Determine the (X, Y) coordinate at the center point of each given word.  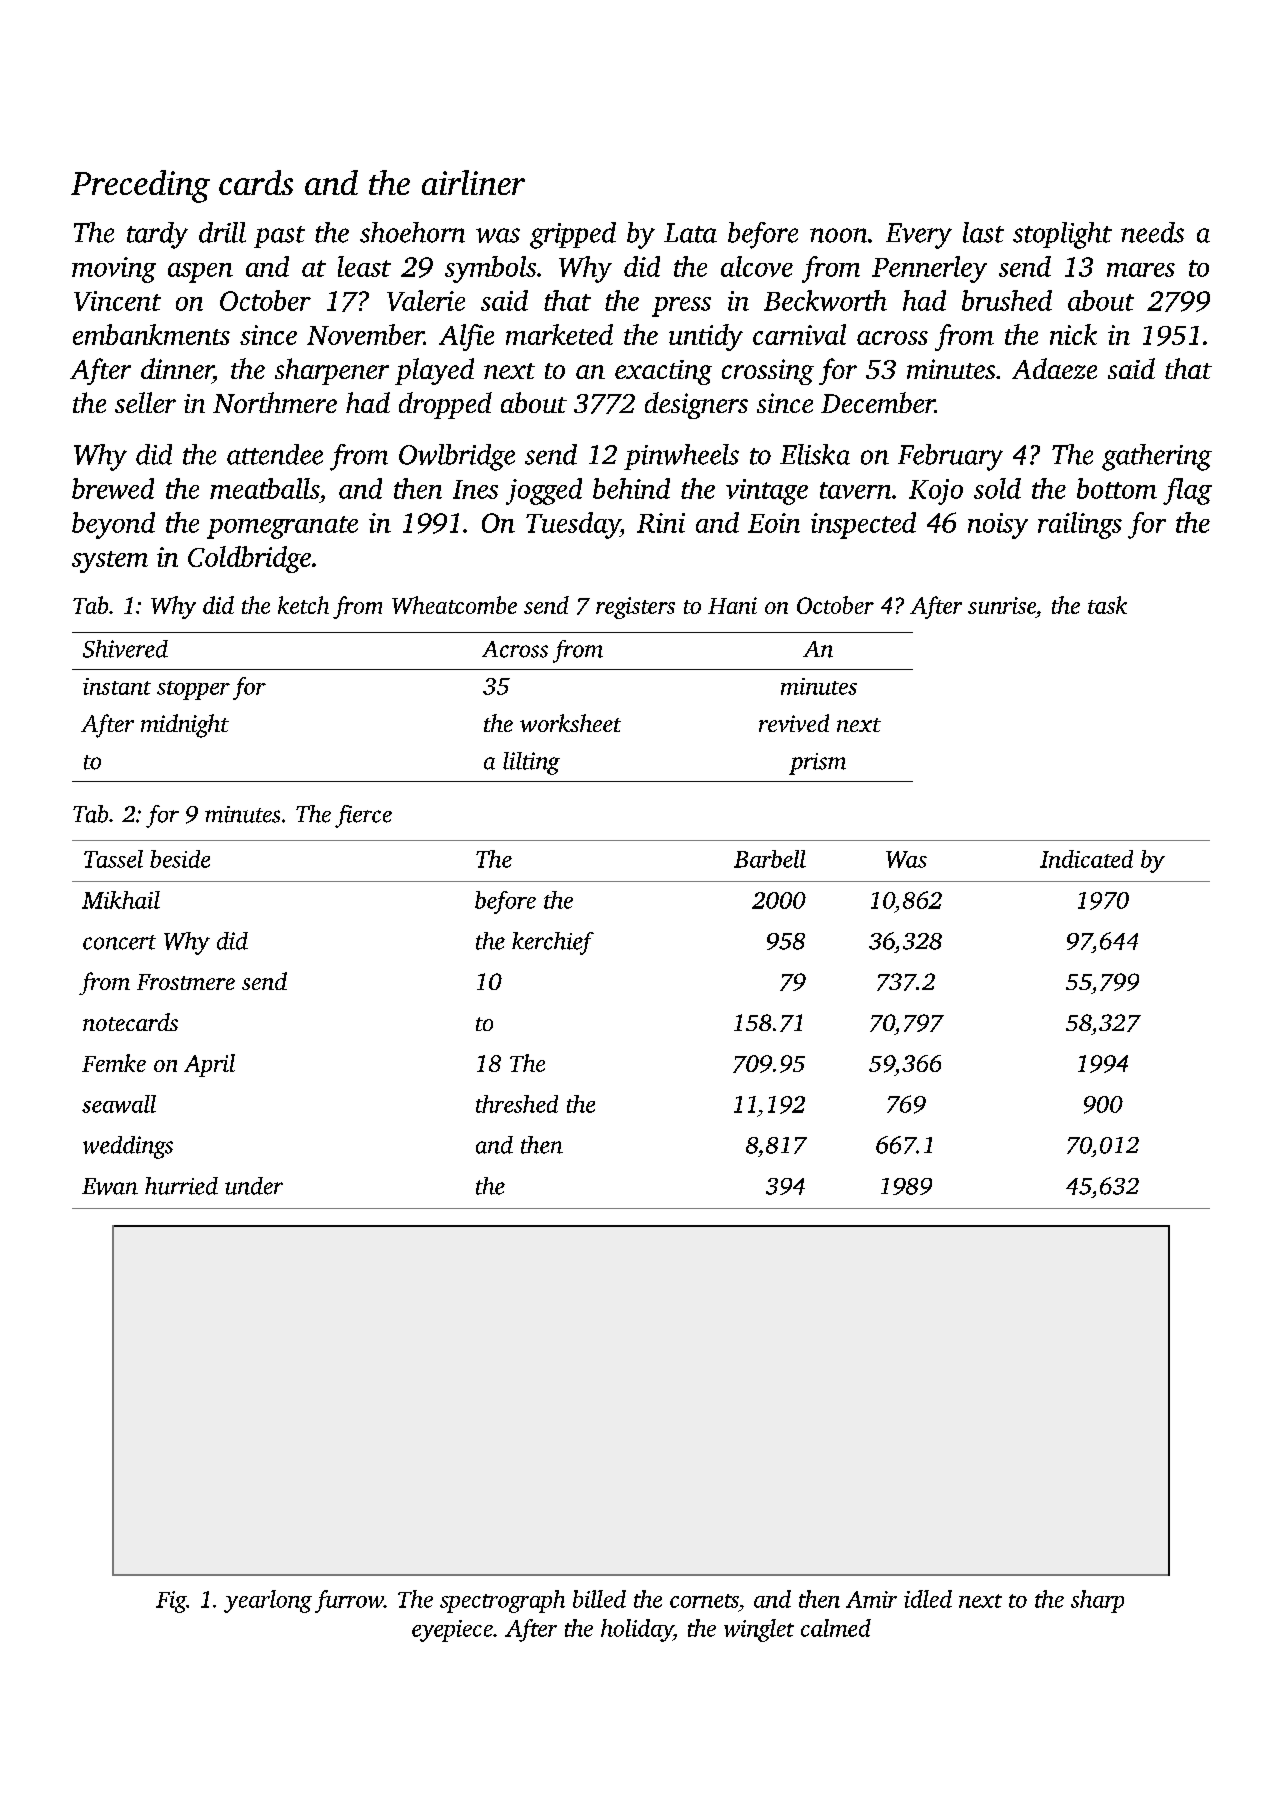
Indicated (1086, 859)
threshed (517, 1104)
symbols (490, 269)
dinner (177, 368)
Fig (171, 1602)
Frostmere (186, 982)
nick (1073, 334)
